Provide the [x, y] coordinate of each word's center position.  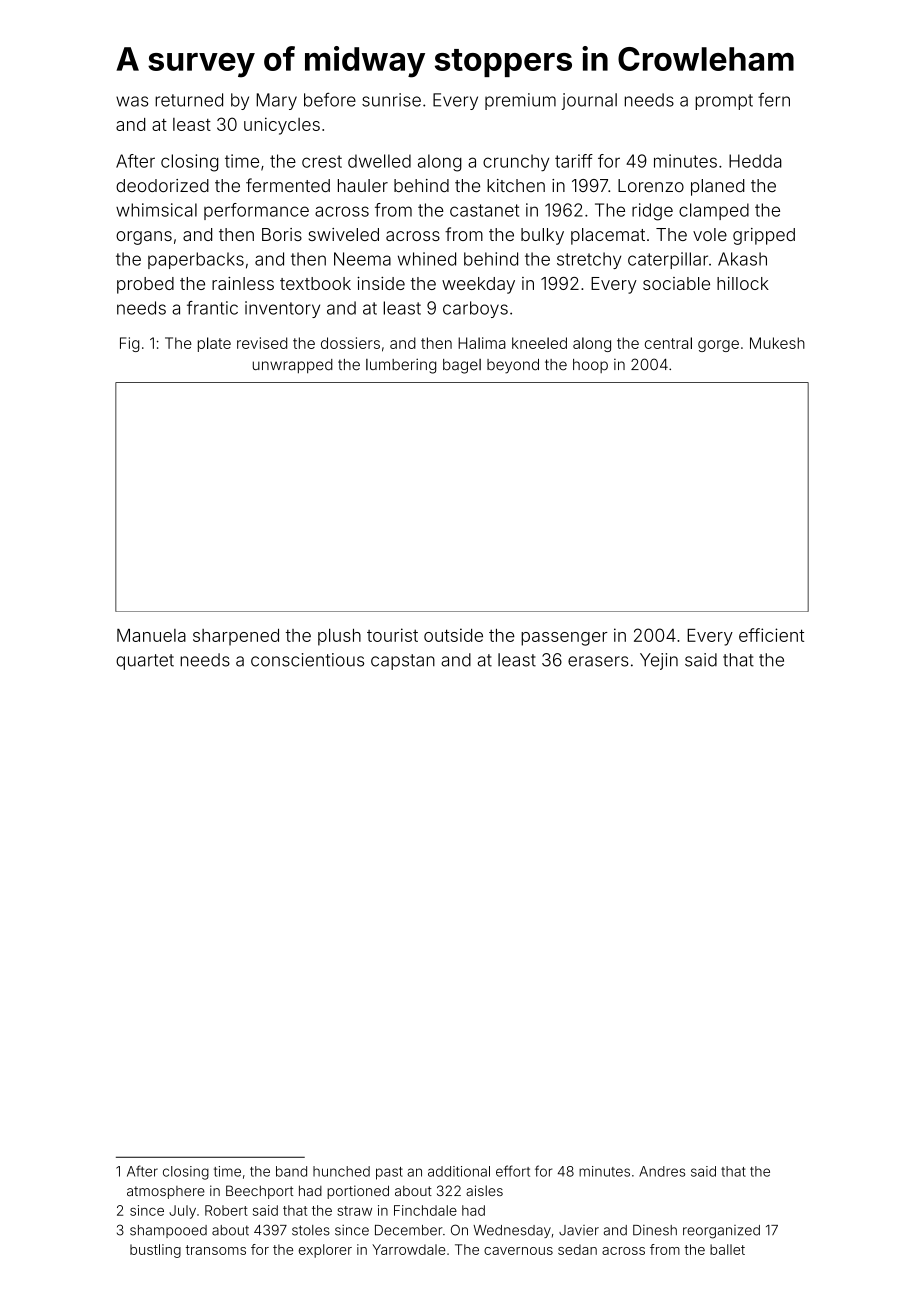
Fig [129, 344]
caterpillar [668, 260]
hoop [590, 366]
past [389, 1173]
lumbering [401, 366]
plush [339, 637]
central [668, 343]
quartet [145, 662]
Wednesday [512, 1231]
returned [189, 100]
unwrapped [293, 366]
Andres [662, 1171]
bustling [155, 1251]
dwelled [379, 161]
